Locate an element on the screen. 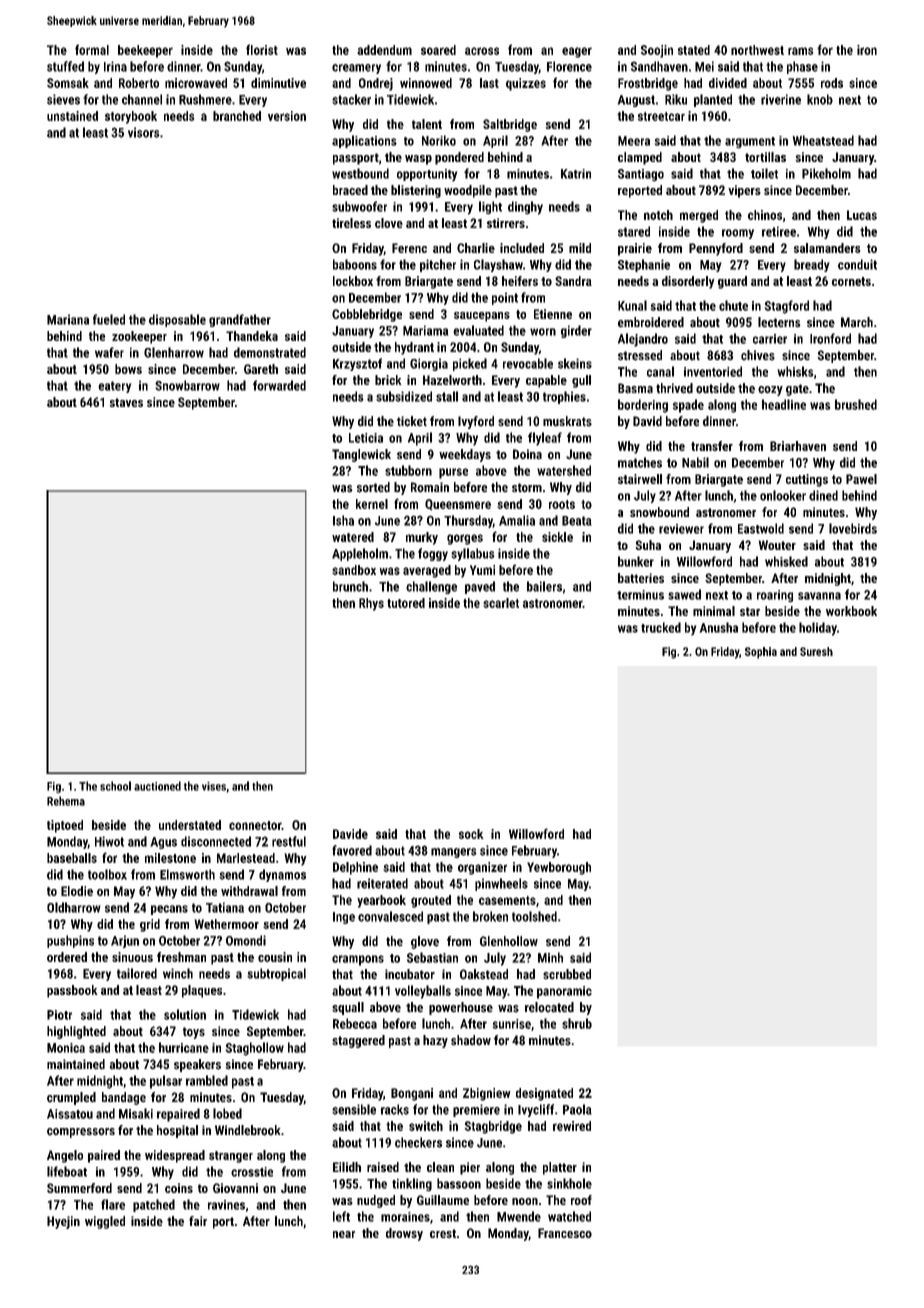 The width and height of the screenshot is (924, 1308). fueled is located at coordinates (109, 319).
